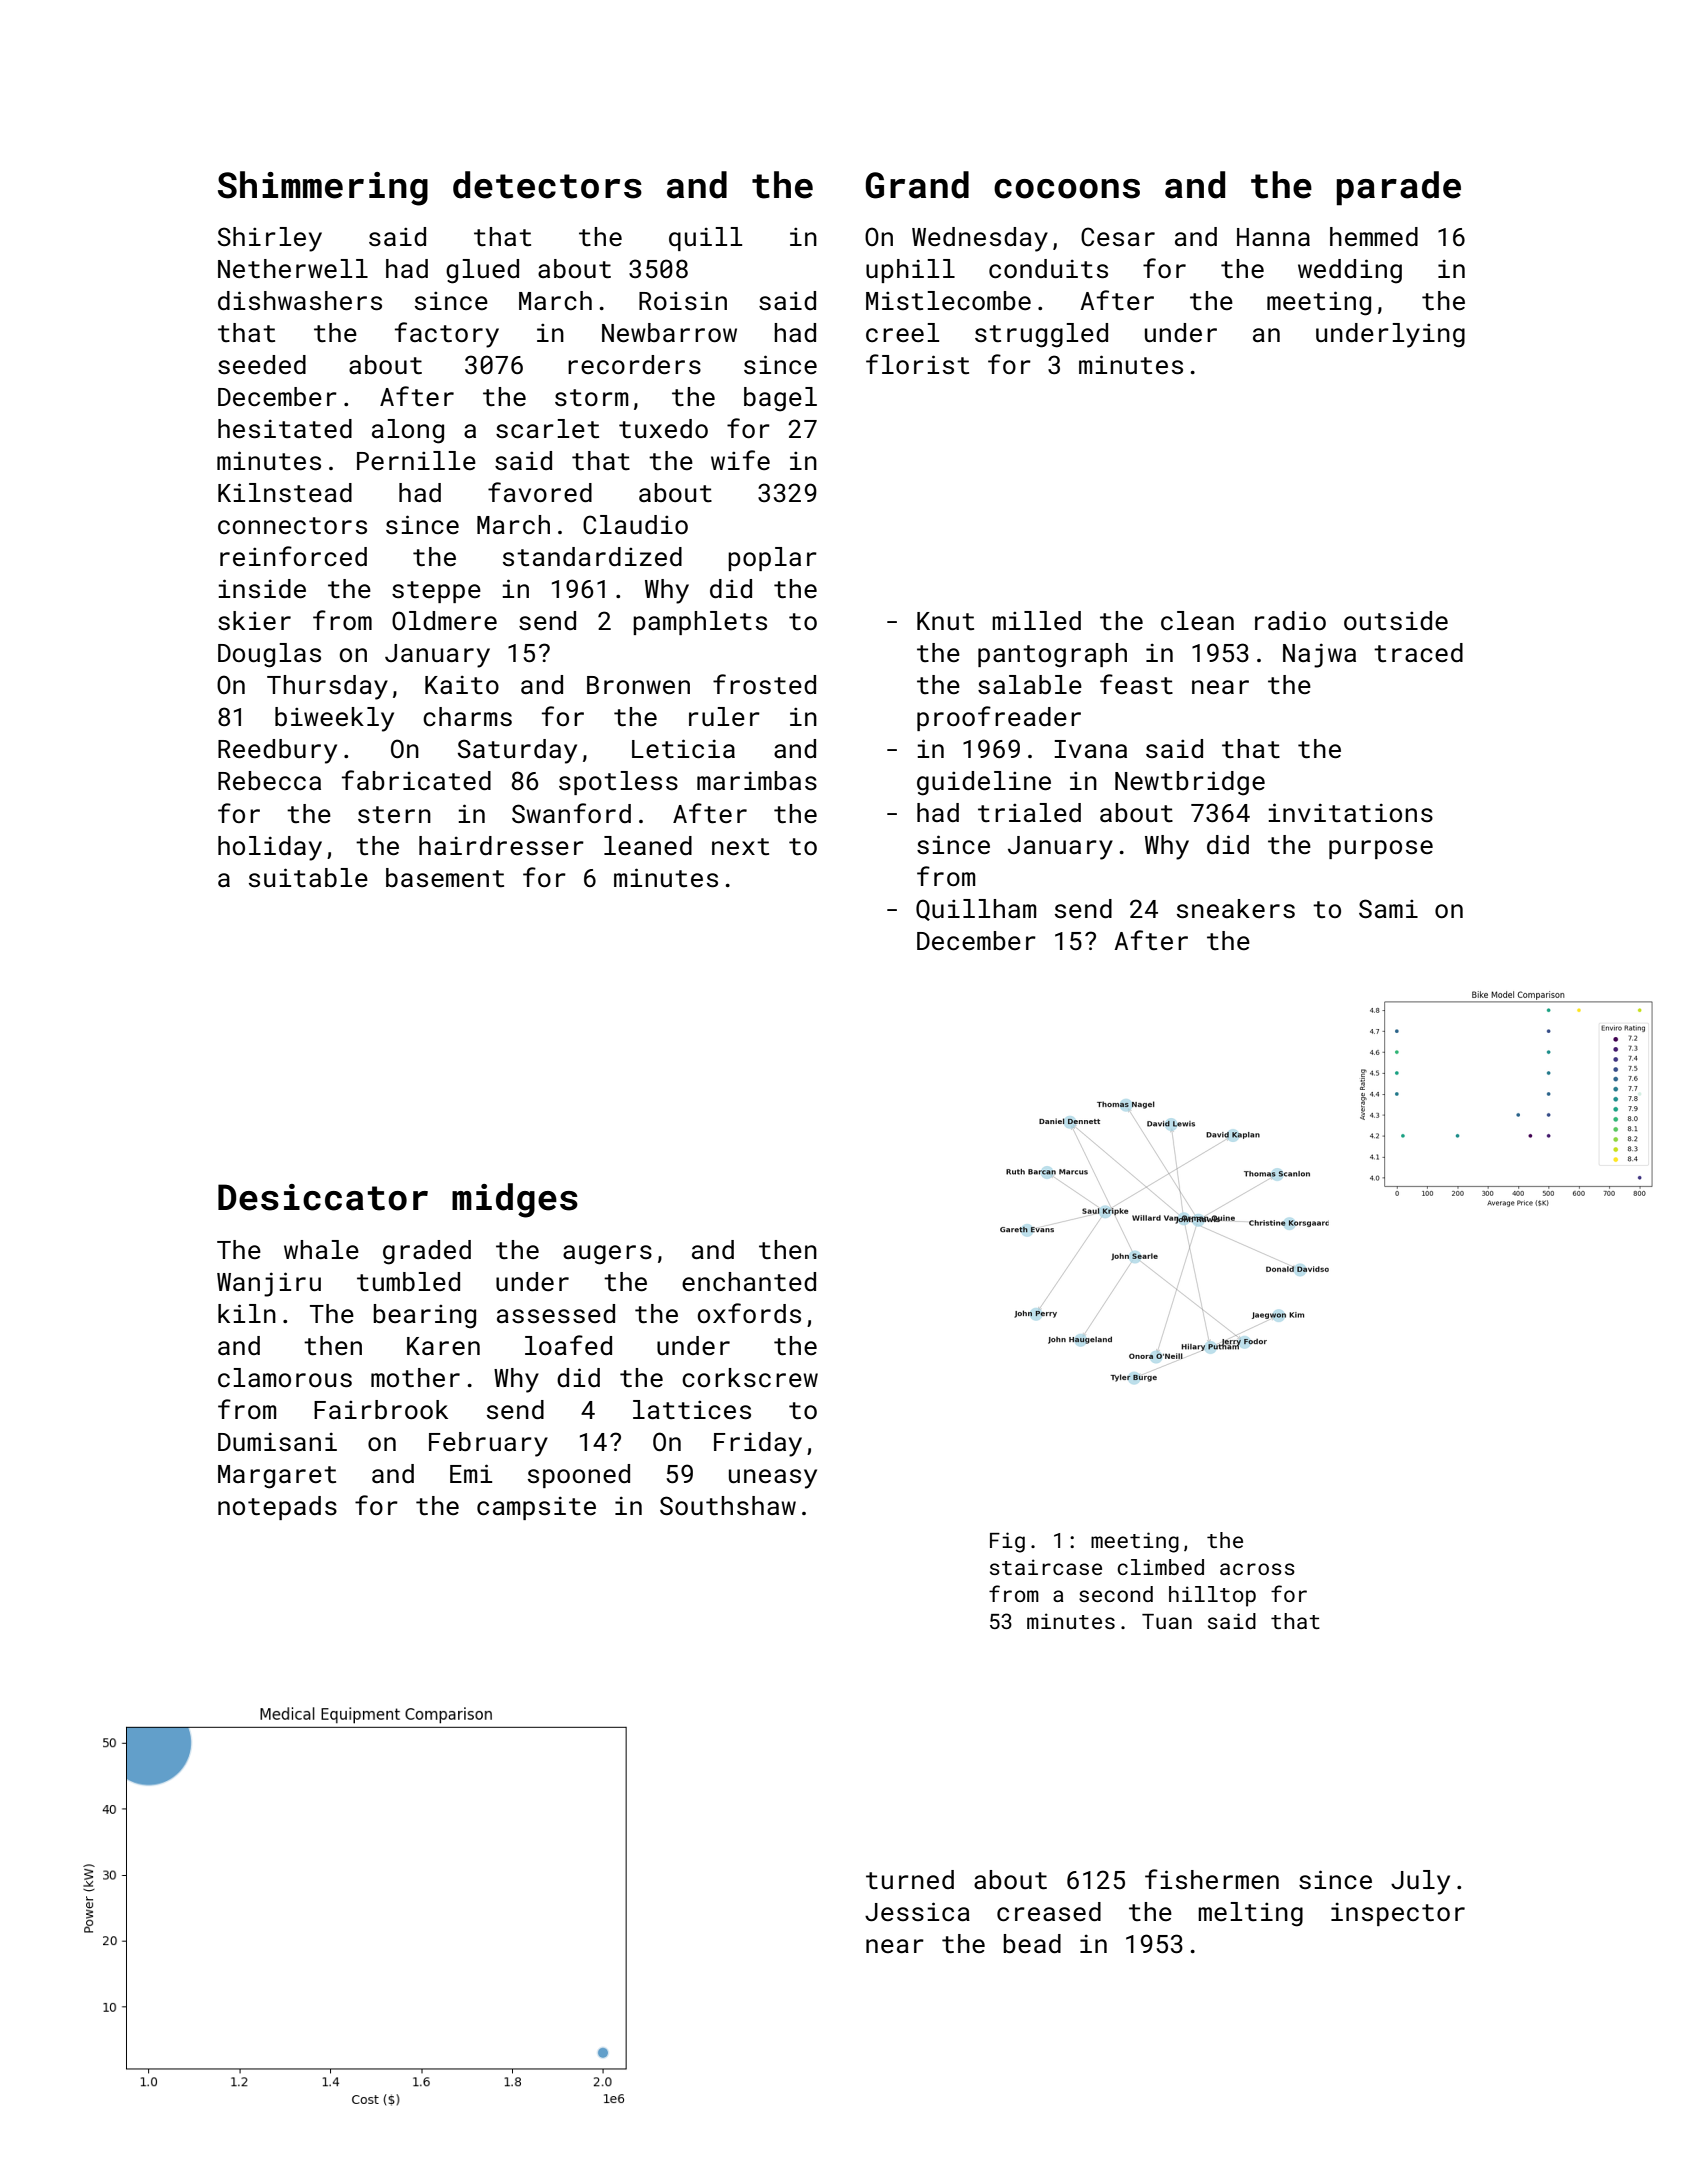  Describe the element at coordinates (1398, 1914) in the screenshot. I see `inspector` at that location.
